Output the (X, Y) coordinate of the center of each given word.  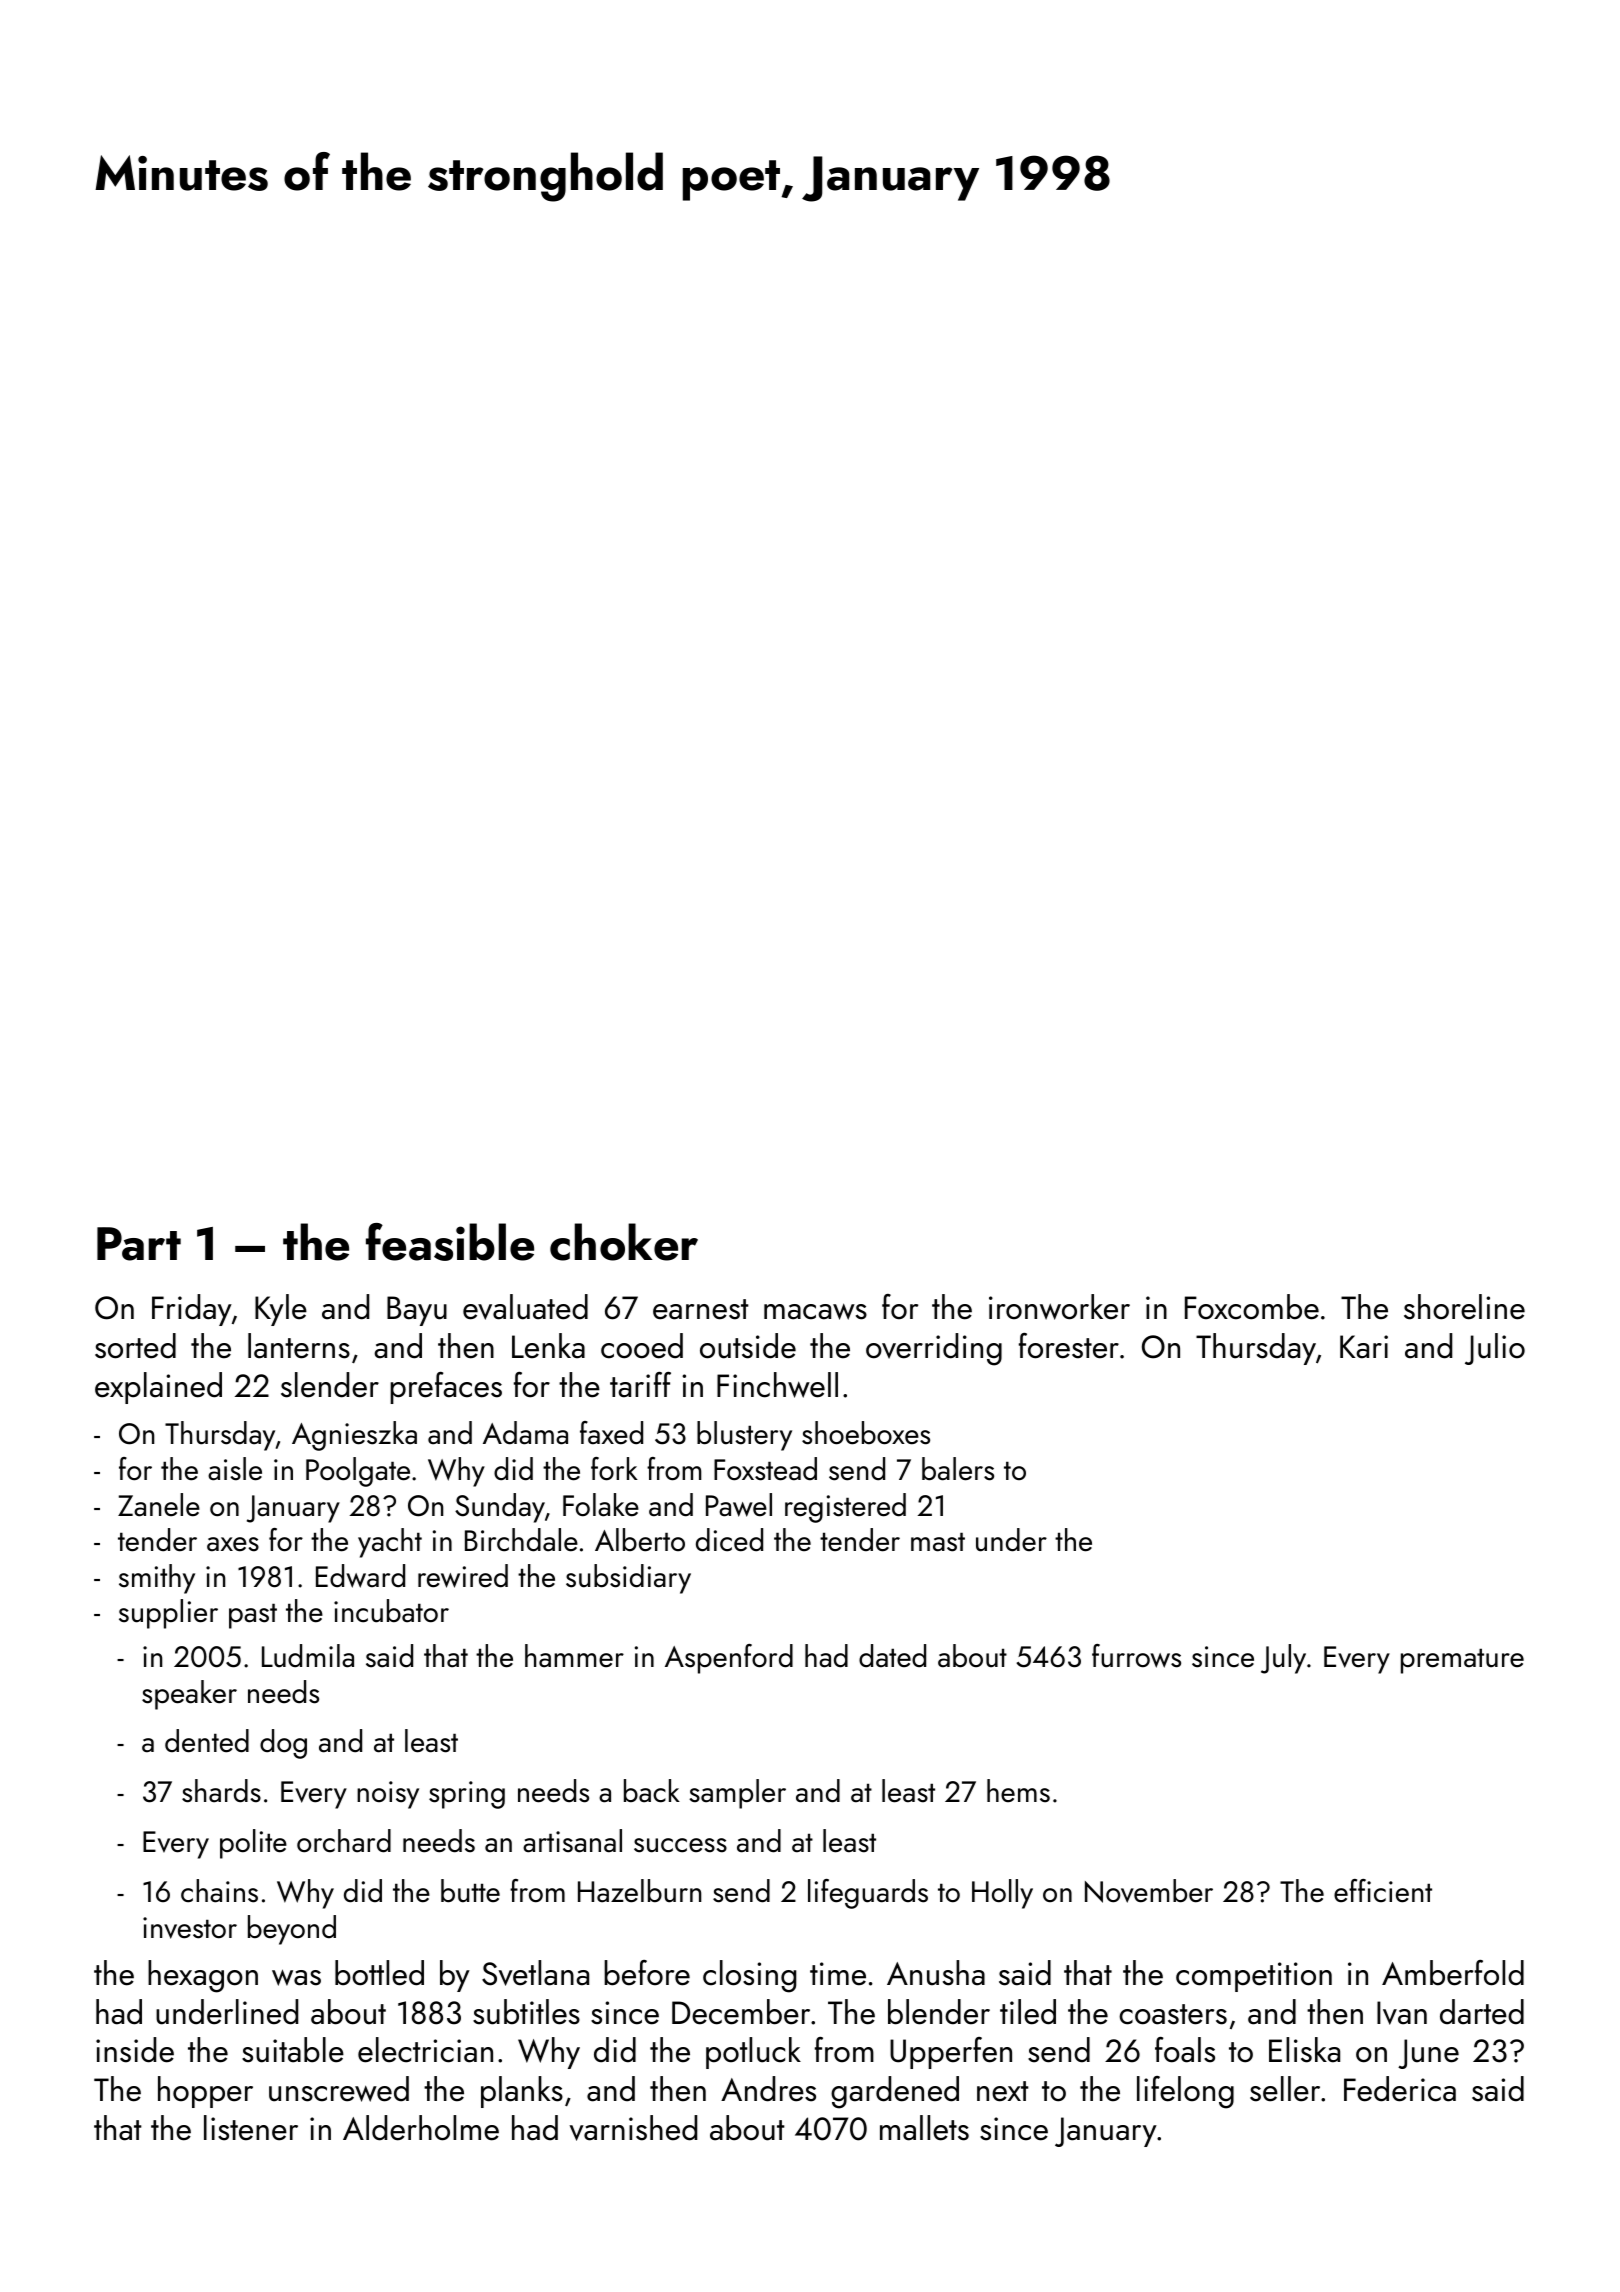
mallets (924, 2128)
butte (470, 1891)
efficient (1383, 1891)
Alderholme (421, 2128)
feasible (450, 1242)
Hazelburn (639, 1891)
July (1283, 1659)
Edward (360, 1576)
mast (938, 1542)
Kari (1364, 1347)
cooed (642, 1346)
